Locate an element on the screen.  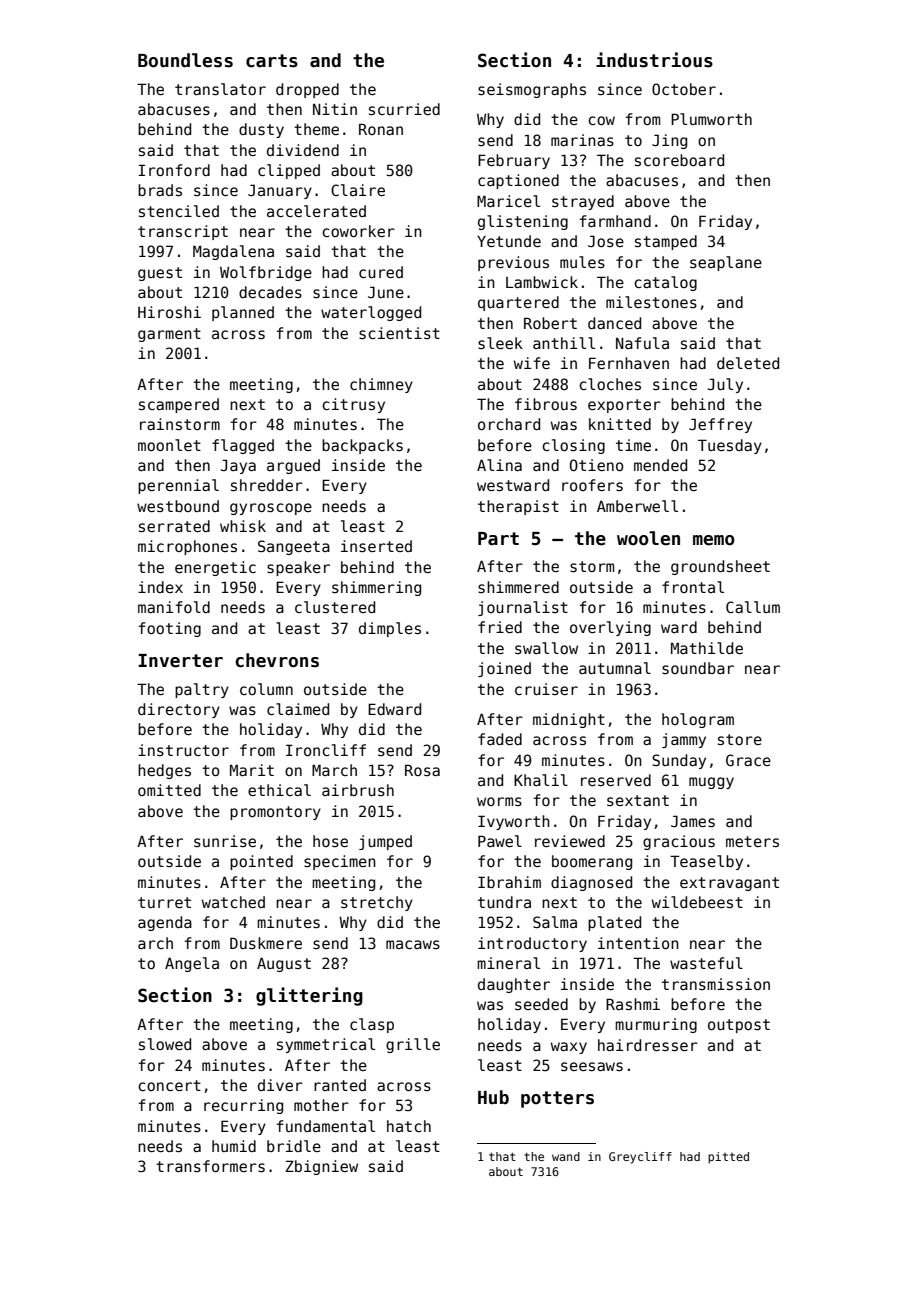
Tuesday is located at coordinates (730, 446).
